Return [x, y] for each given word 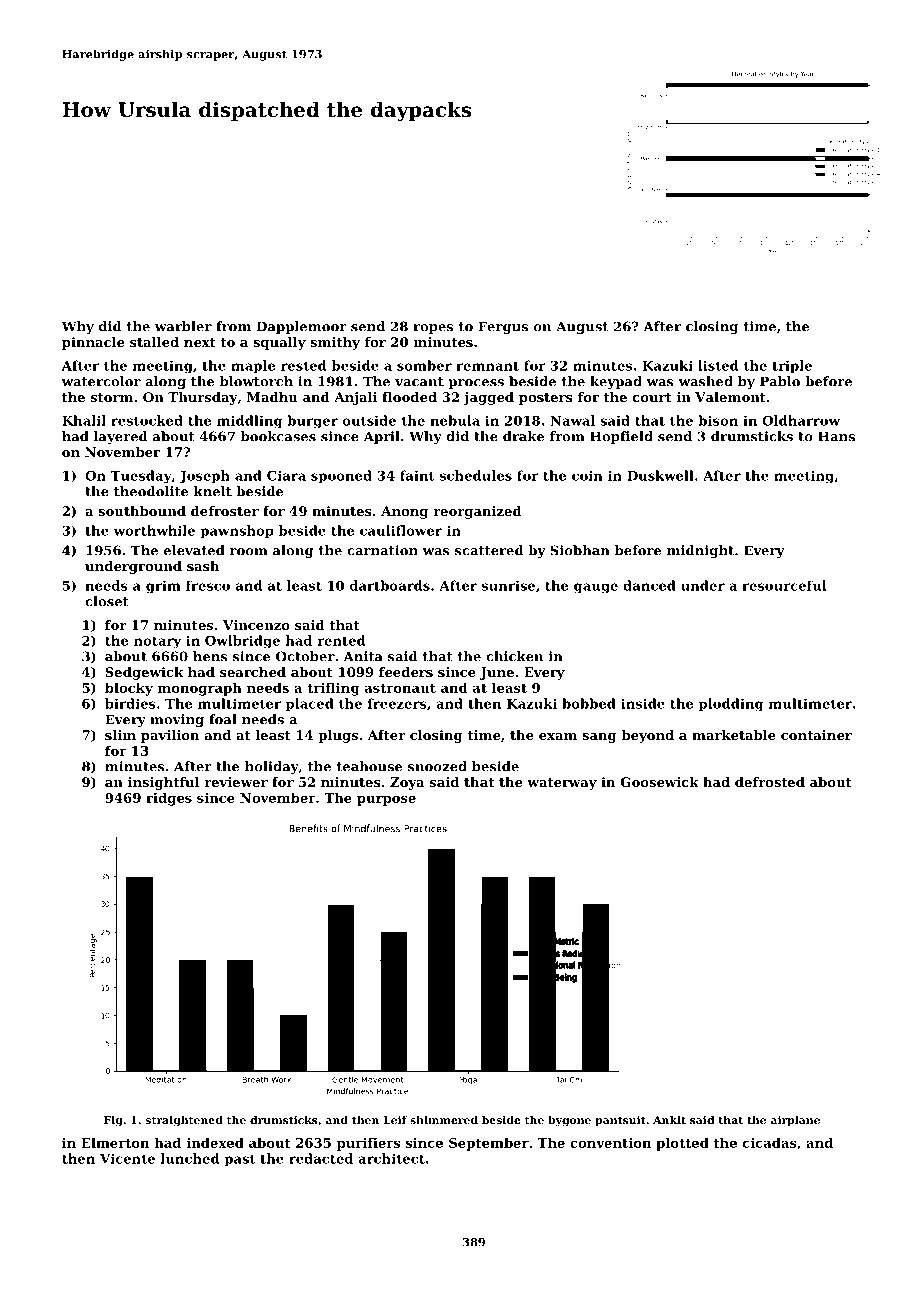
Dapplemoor [302, 327]
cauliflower [401, 530]
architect [391, 1158]
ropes [433, 329]
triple [792, 367]
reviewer [236, 782]
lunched [190, 1158]
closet [107, 601]
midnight [700, 551]
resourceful [784, 585]
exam [558, 736]
